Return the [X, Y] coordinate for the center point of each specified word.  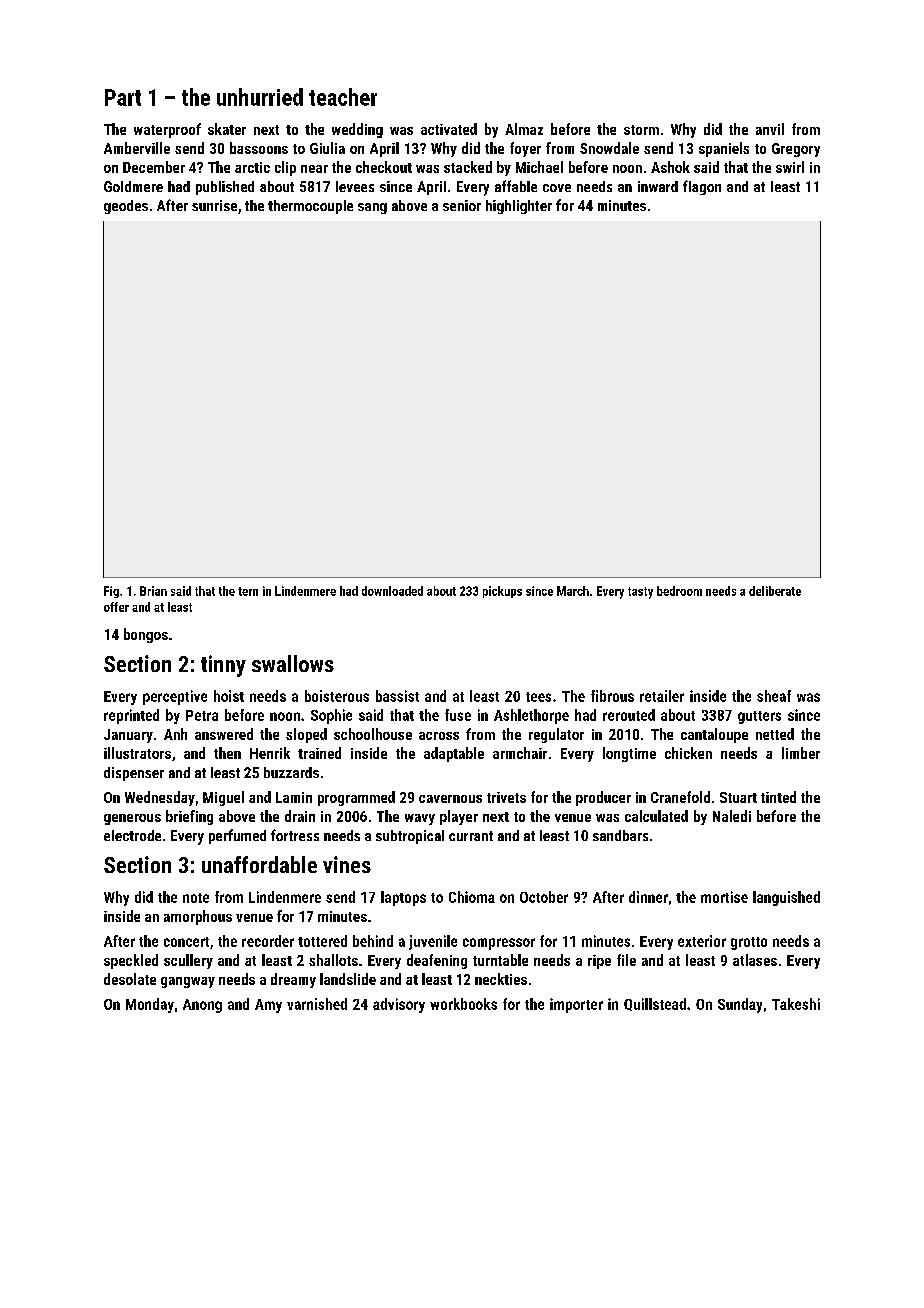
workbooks [463, 1004]
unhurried [260, 97]
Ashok [670, 167]
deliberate [775, 591]
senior [462, 205]
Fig [111, 592]
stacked [468, 167]
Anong [202, 1006]
